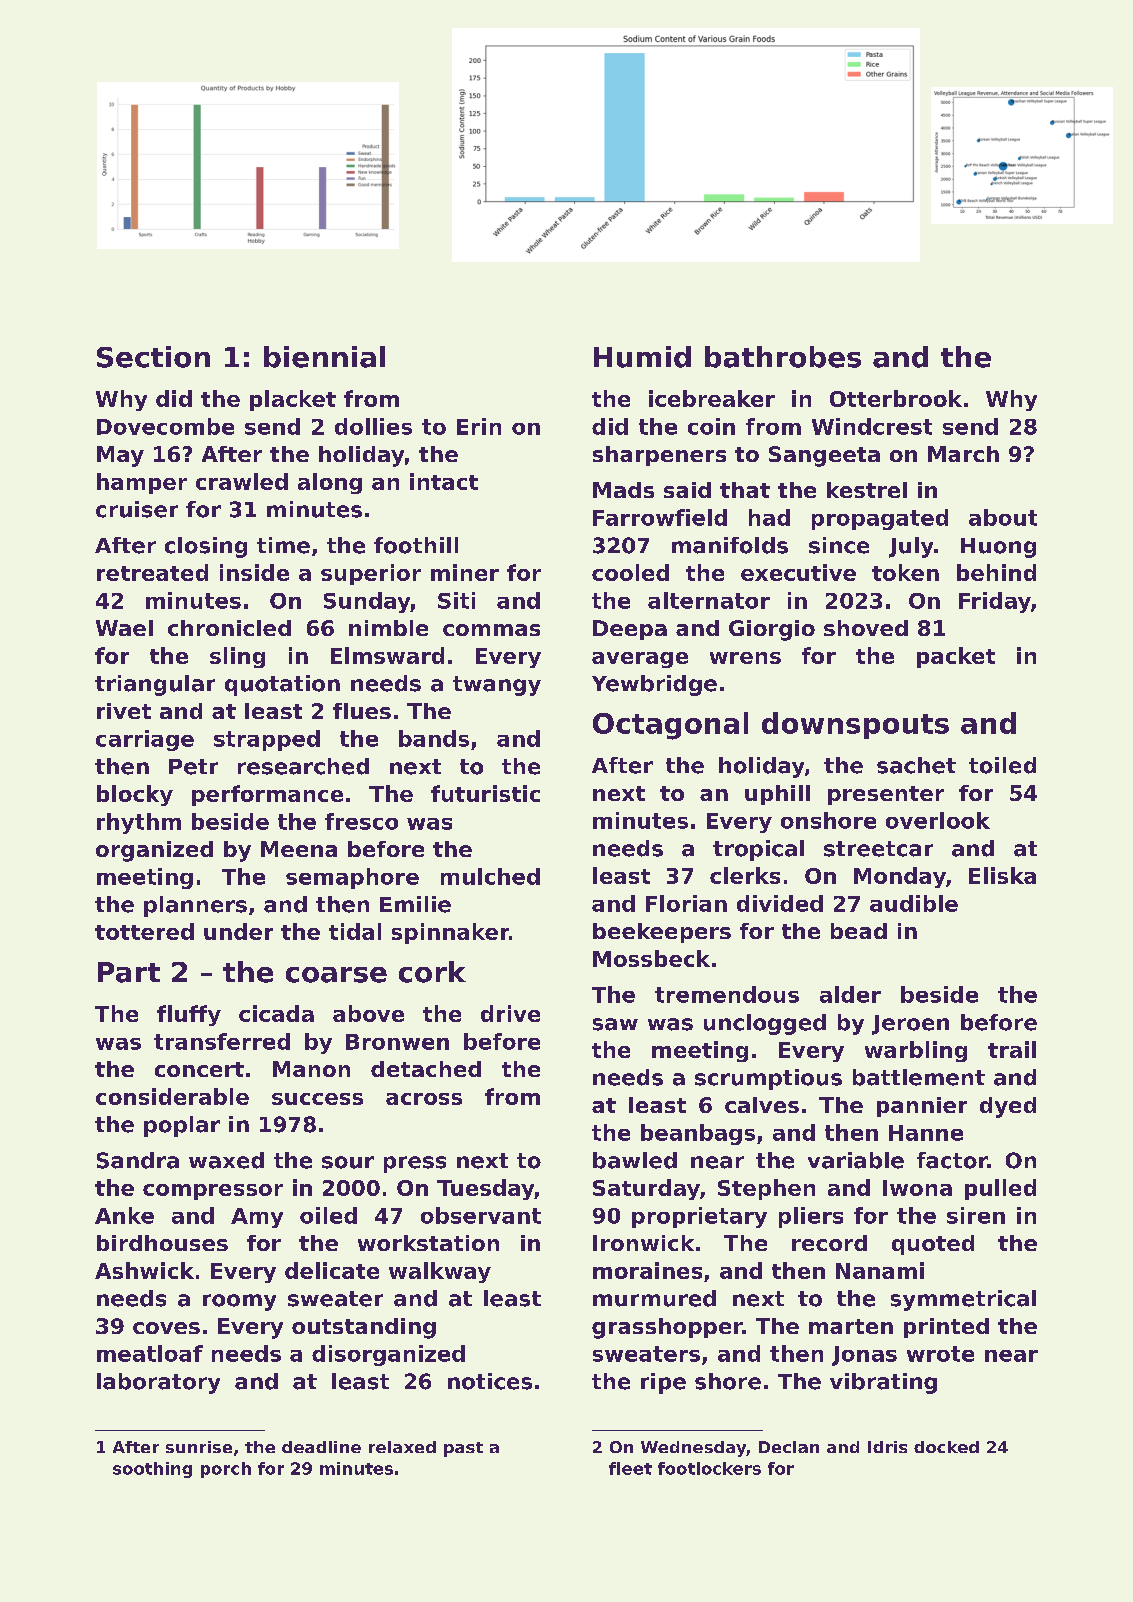 This image has height=1602, width=1133. Describe the element at coordinates (630, 630) in the image. I see `Deepa` at that location.
